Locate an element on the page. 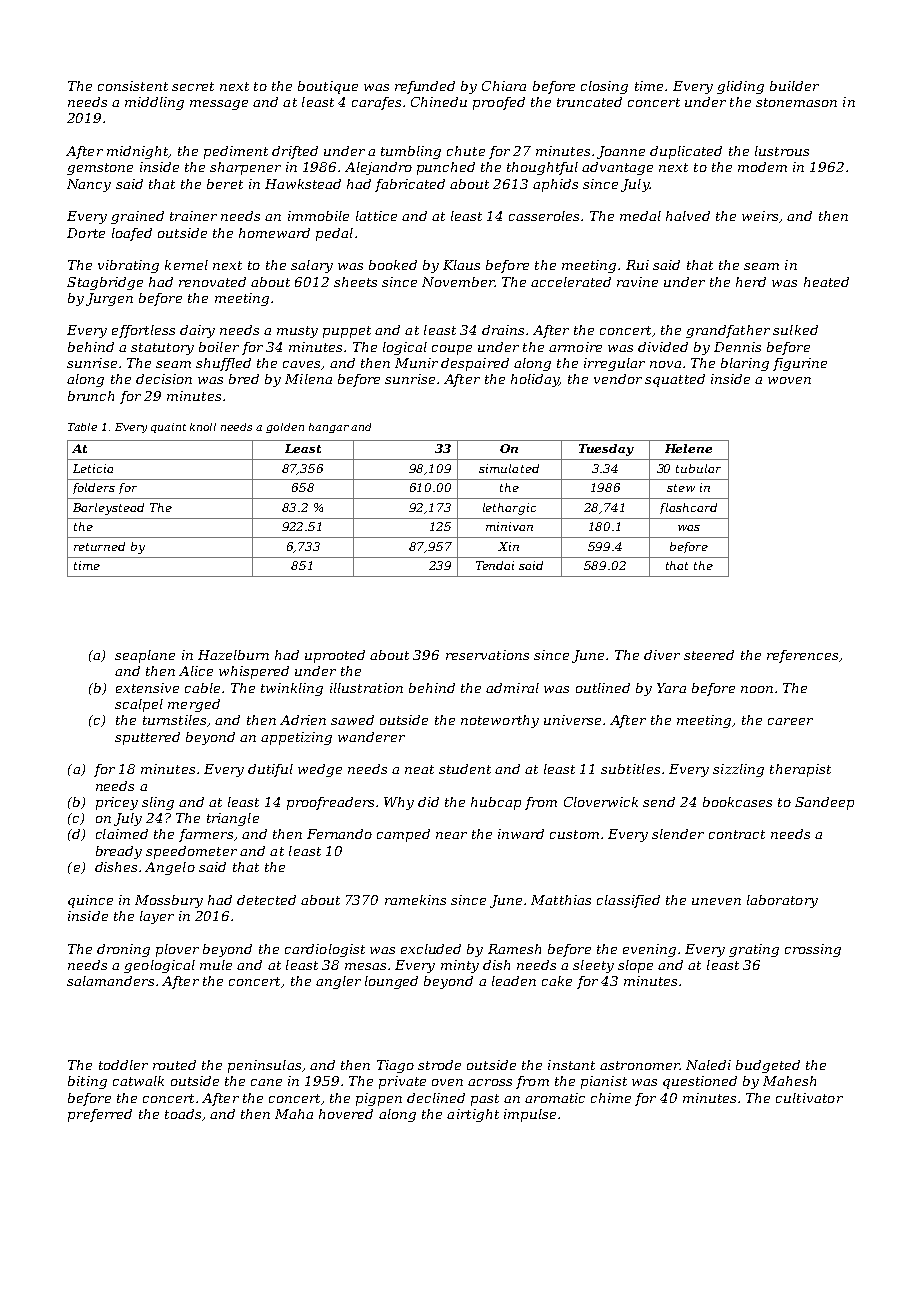 The width and height of the image is (924, 1308). detected is located at coordinates (266, 900).
